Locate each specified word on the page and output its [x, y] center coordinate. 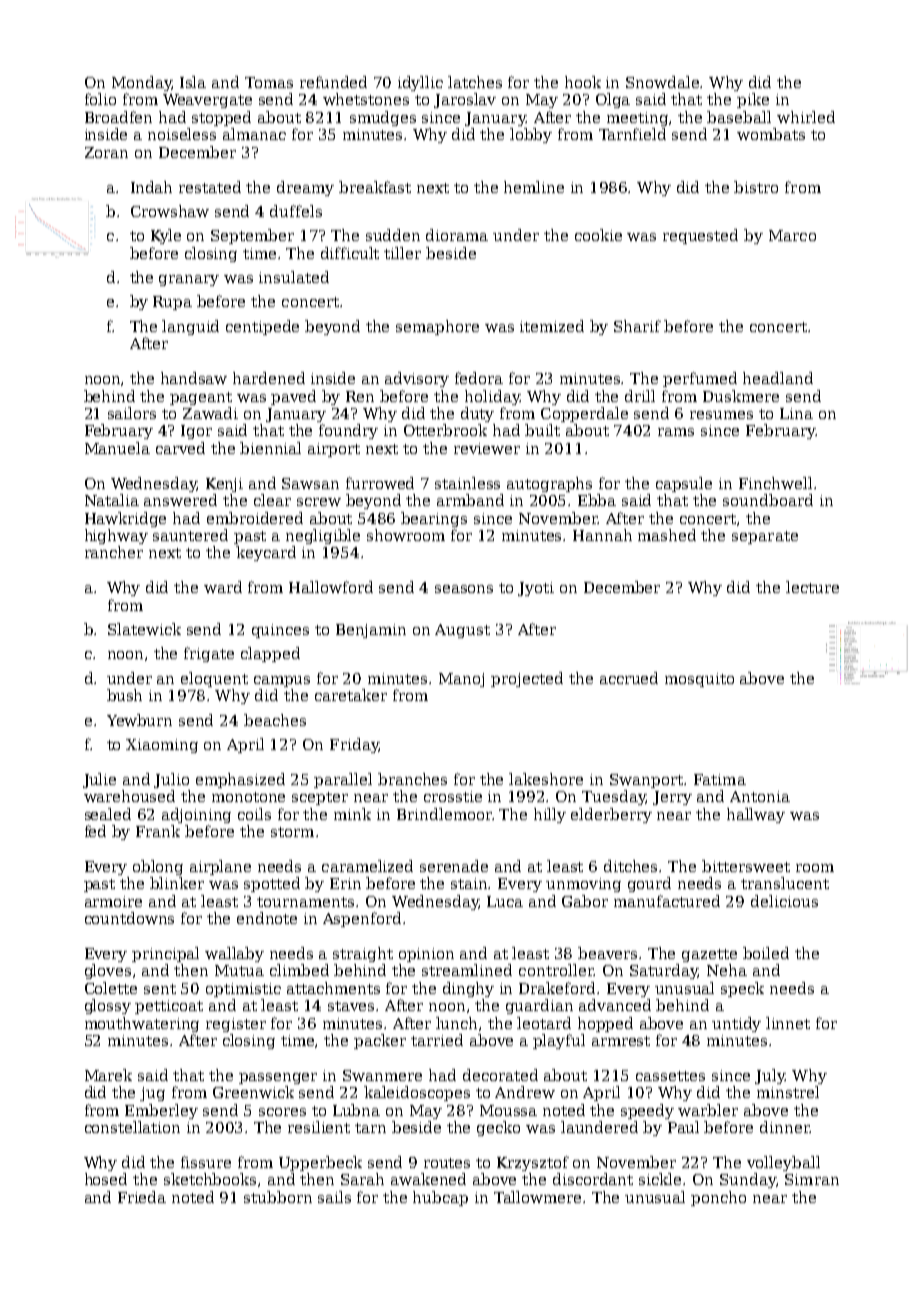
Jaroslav [465, 100]
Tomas [269, 82]
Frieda [142, 1197]
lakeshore [546, 779]
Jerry [672, 798]
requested [700, 236]
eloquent [214, 679]
